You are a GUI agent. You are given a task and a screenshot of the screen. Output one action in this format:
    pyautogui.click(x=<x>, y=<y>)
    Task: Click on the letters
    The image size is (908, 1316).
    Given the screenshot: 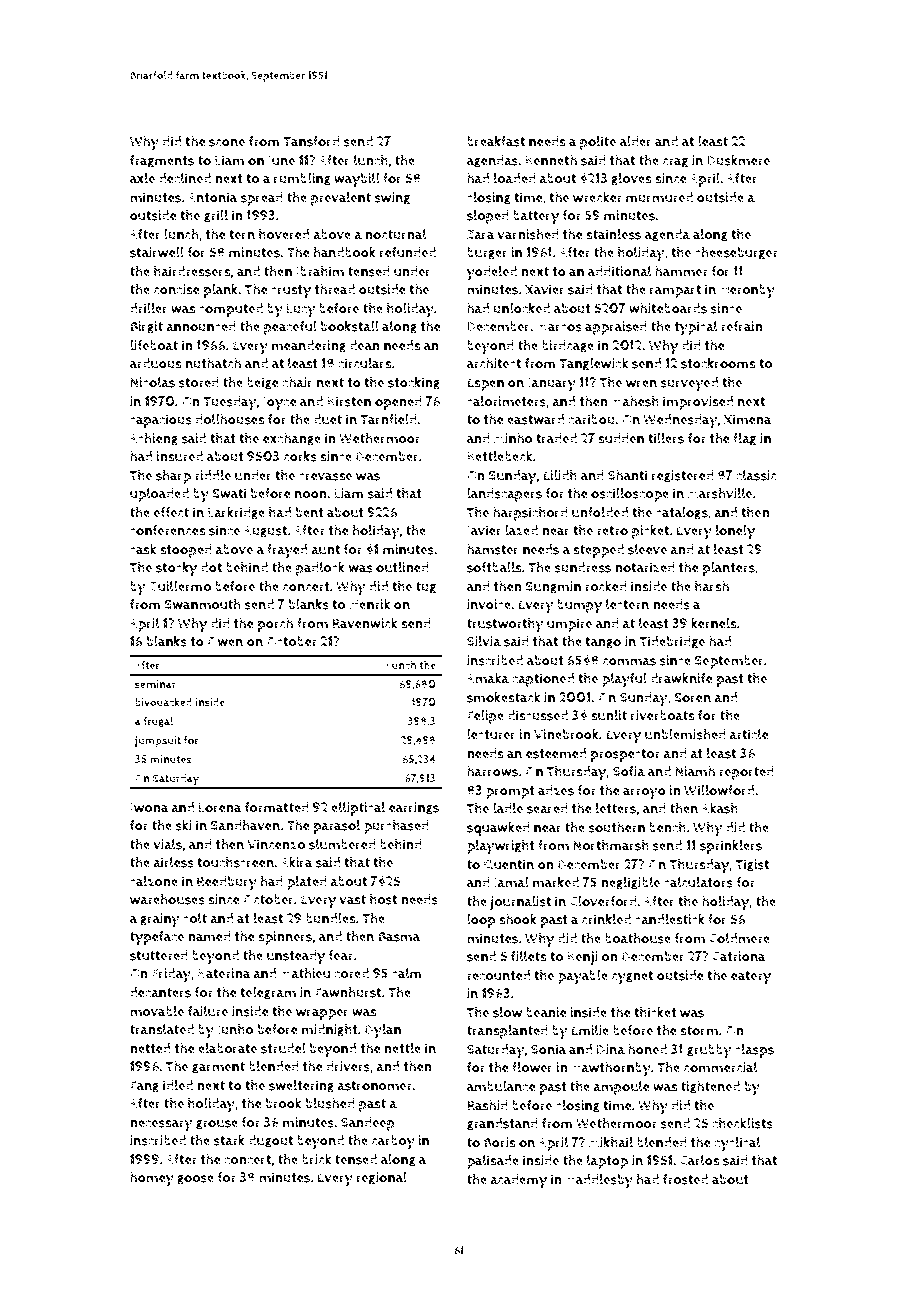 What is the action you would take?
    pyautogui.click(x=615, y=808)
